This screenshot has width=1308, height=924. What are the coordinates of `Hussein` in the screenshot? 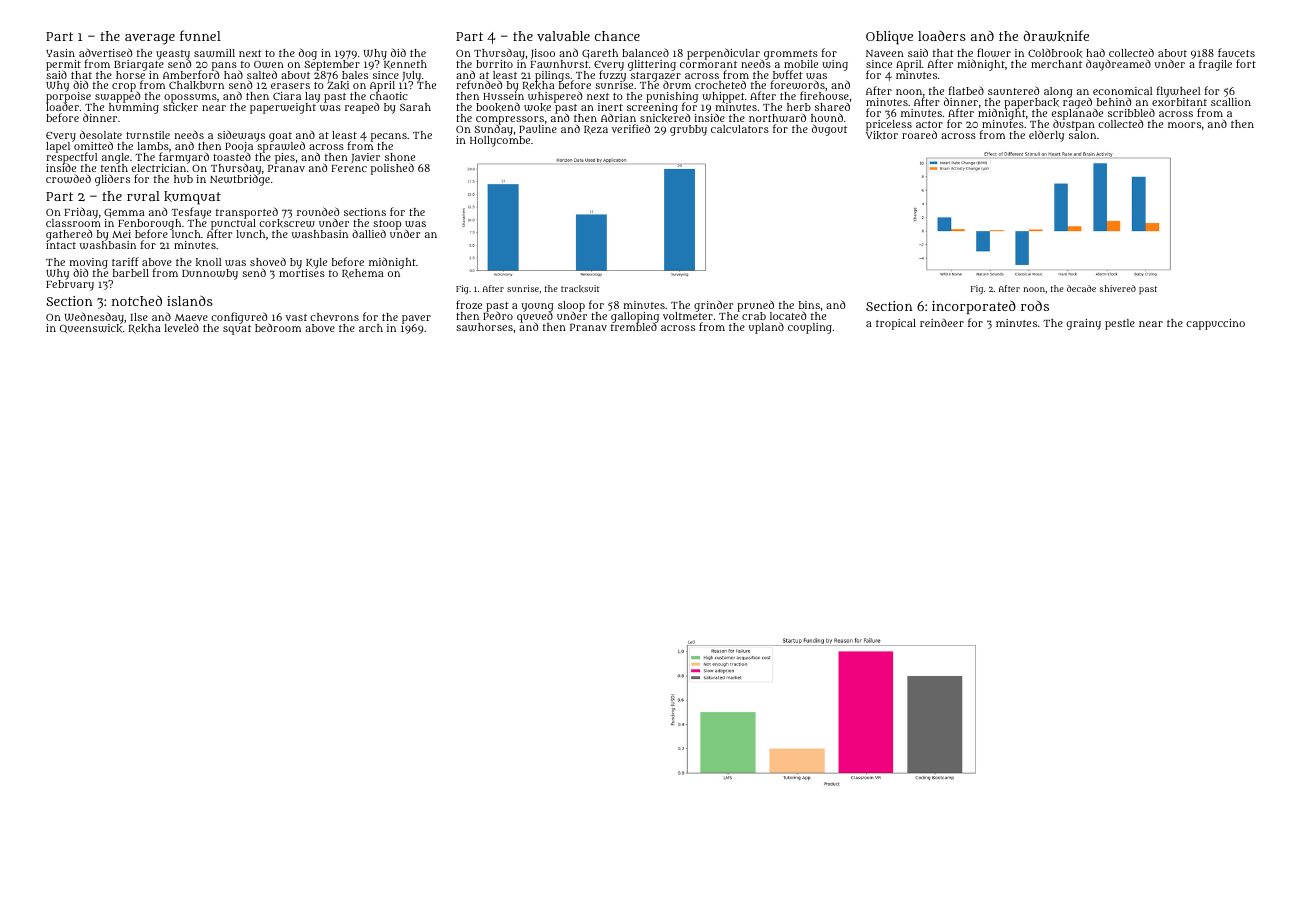 It's located at (503, 96).
